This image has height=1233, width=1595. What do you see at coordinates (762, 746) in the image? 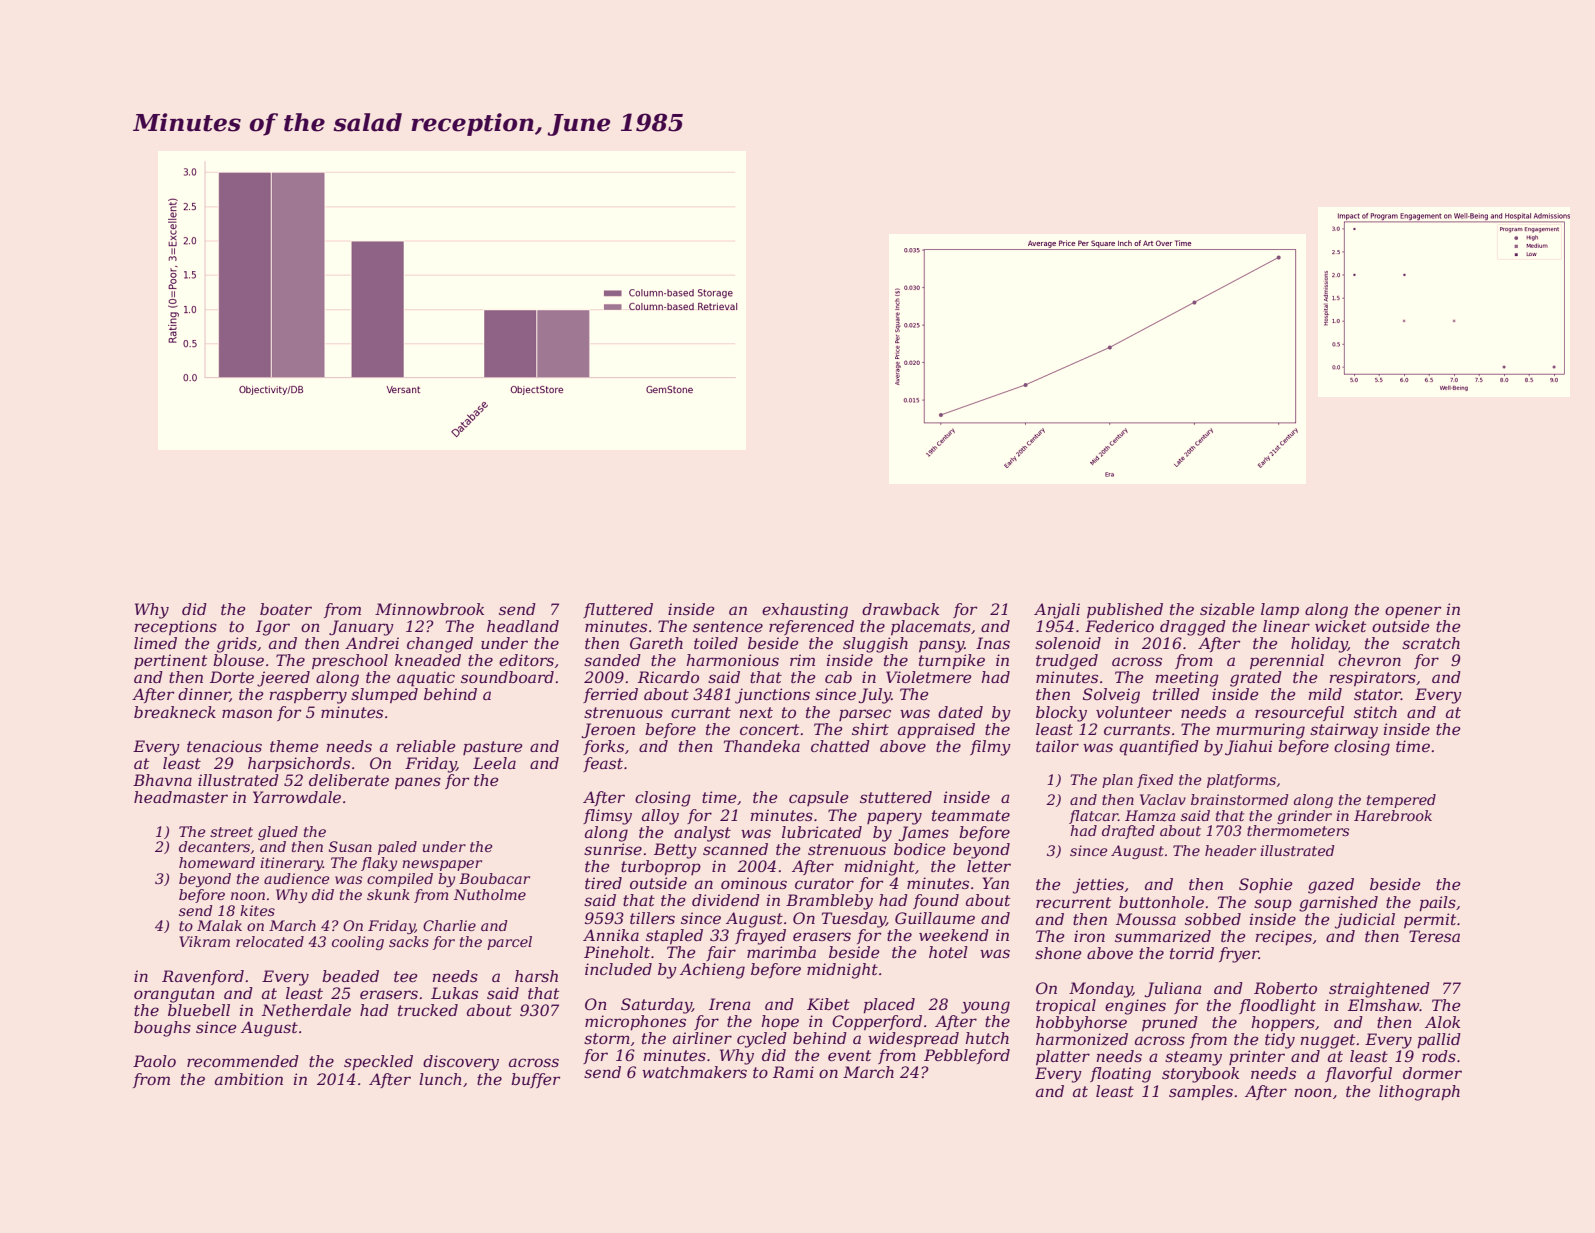
I see `Thandeka` at bounding box center [762, 746].
